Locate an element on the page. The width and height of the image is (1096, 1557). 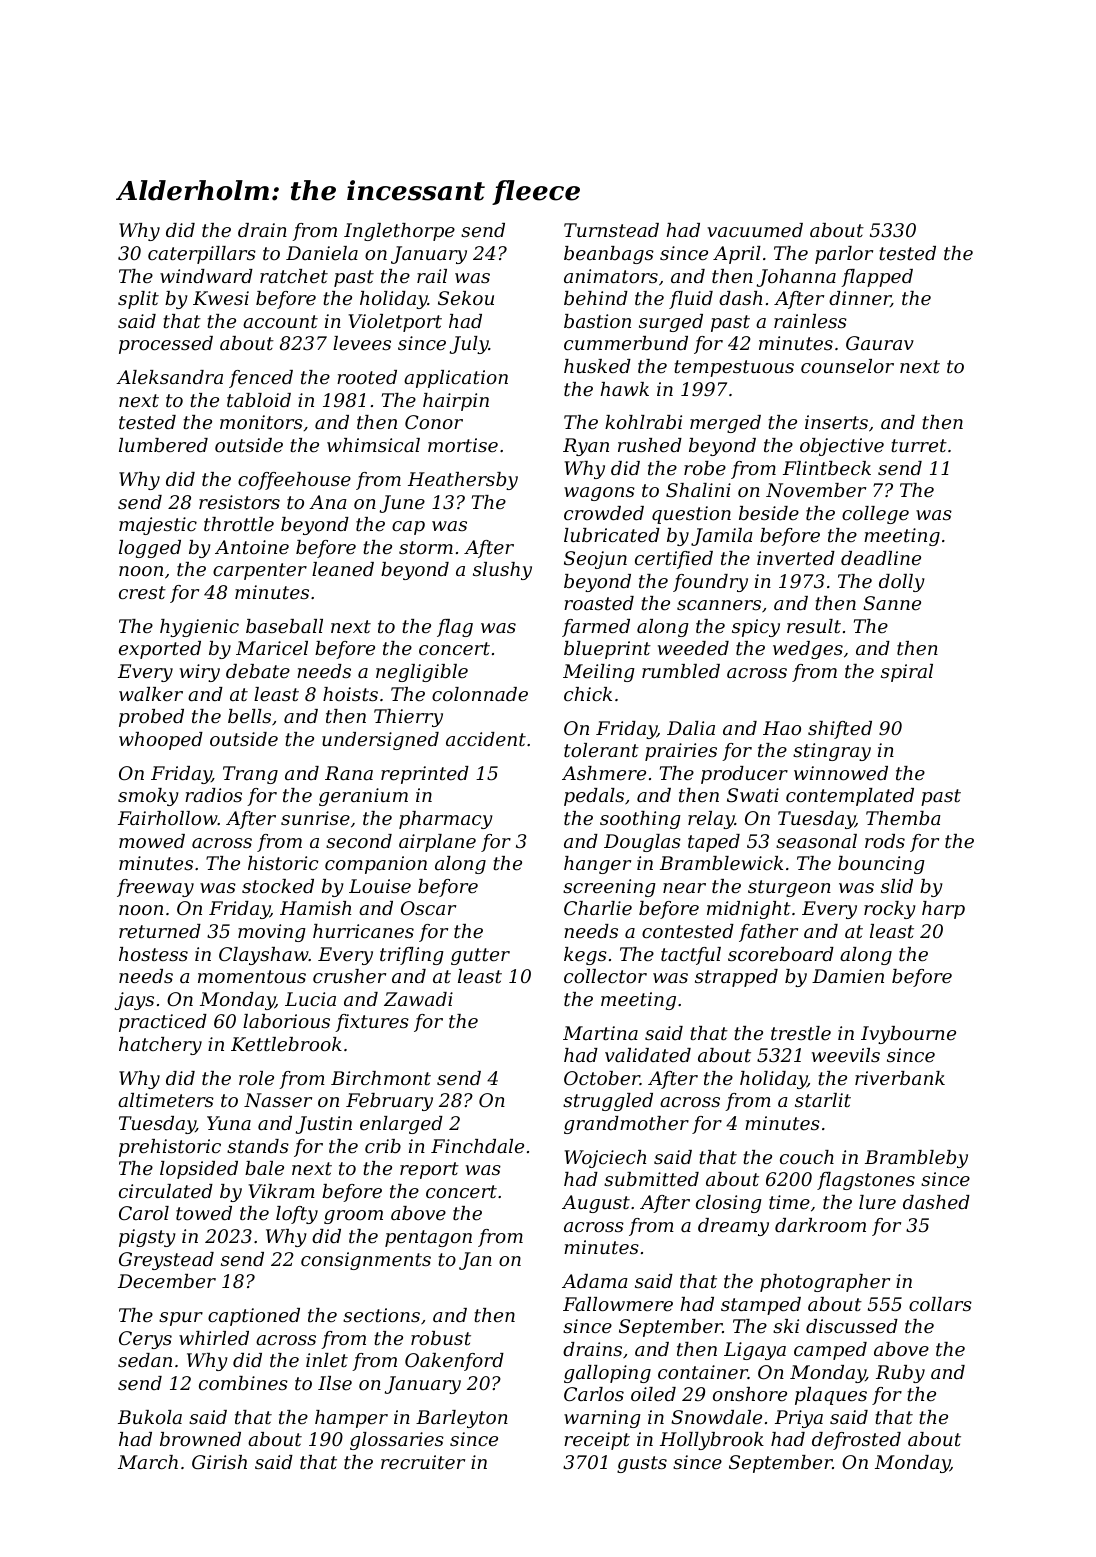
riverbank is located at coordinates (900, 1078).
